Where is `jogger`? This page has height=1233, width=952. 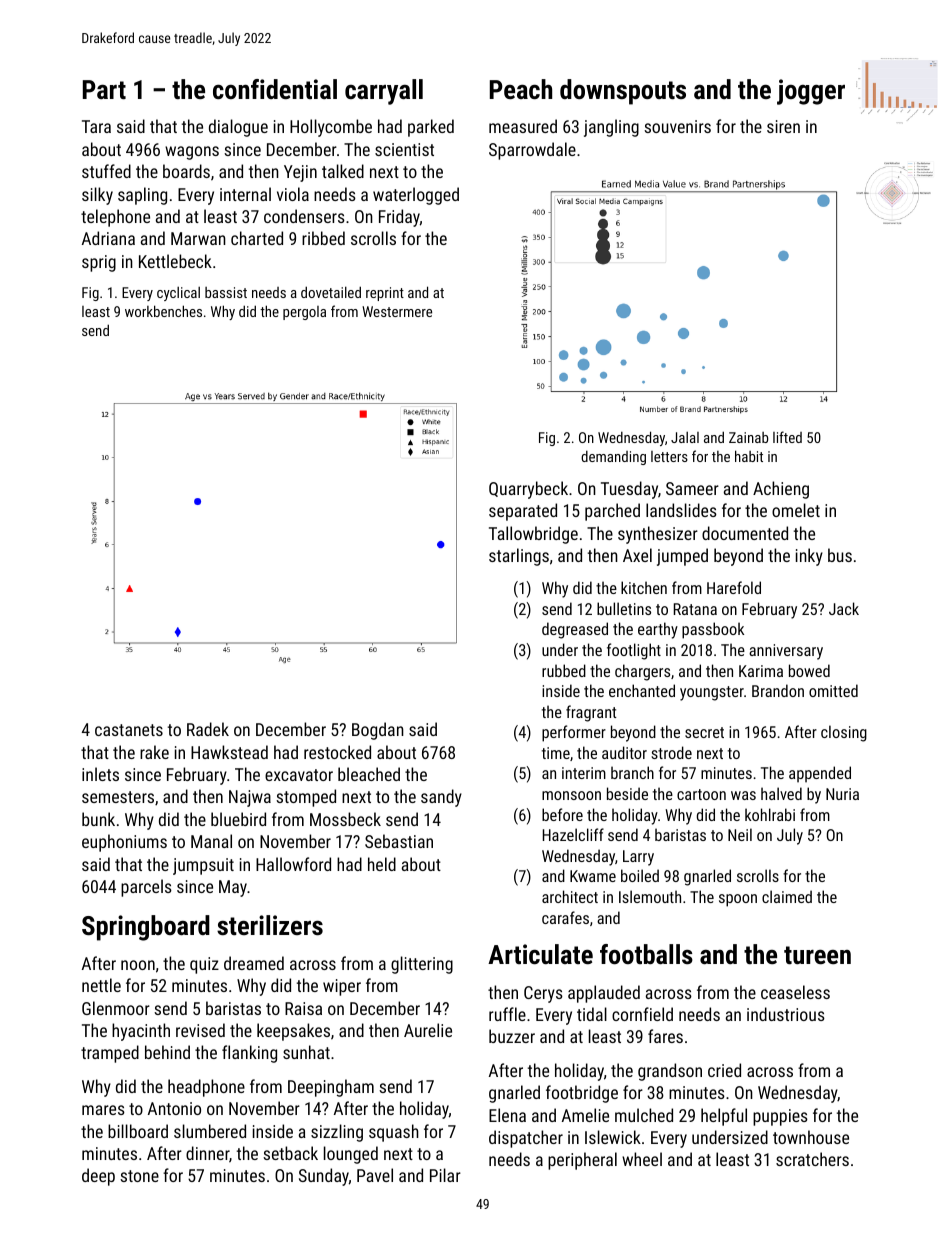 jogger is located at coordinates (811, 92).
